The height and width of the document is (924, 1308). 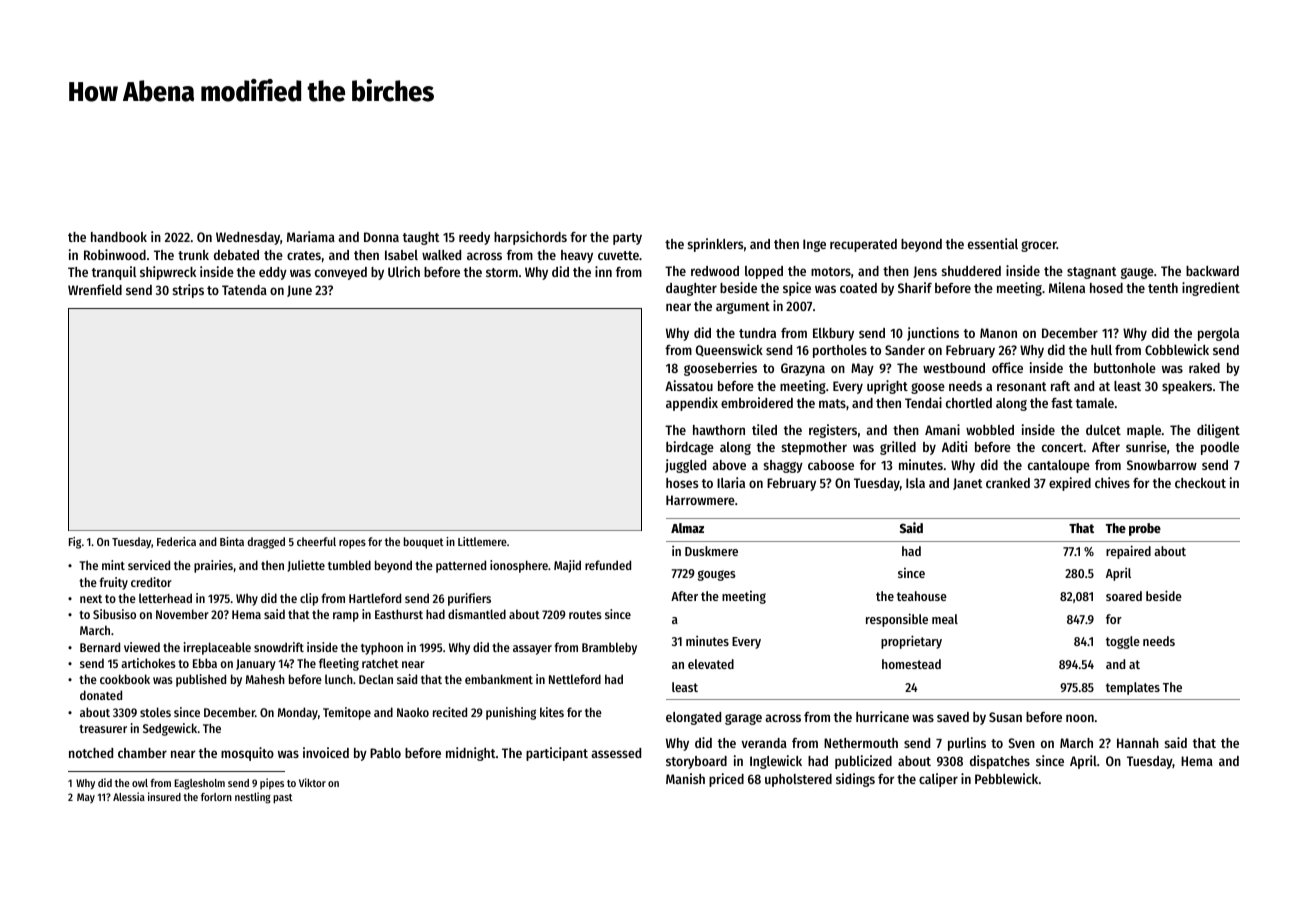 What do you see at coordinates (474, 238) in the document?
I see `reedy` at bounding box center [474, 238].
